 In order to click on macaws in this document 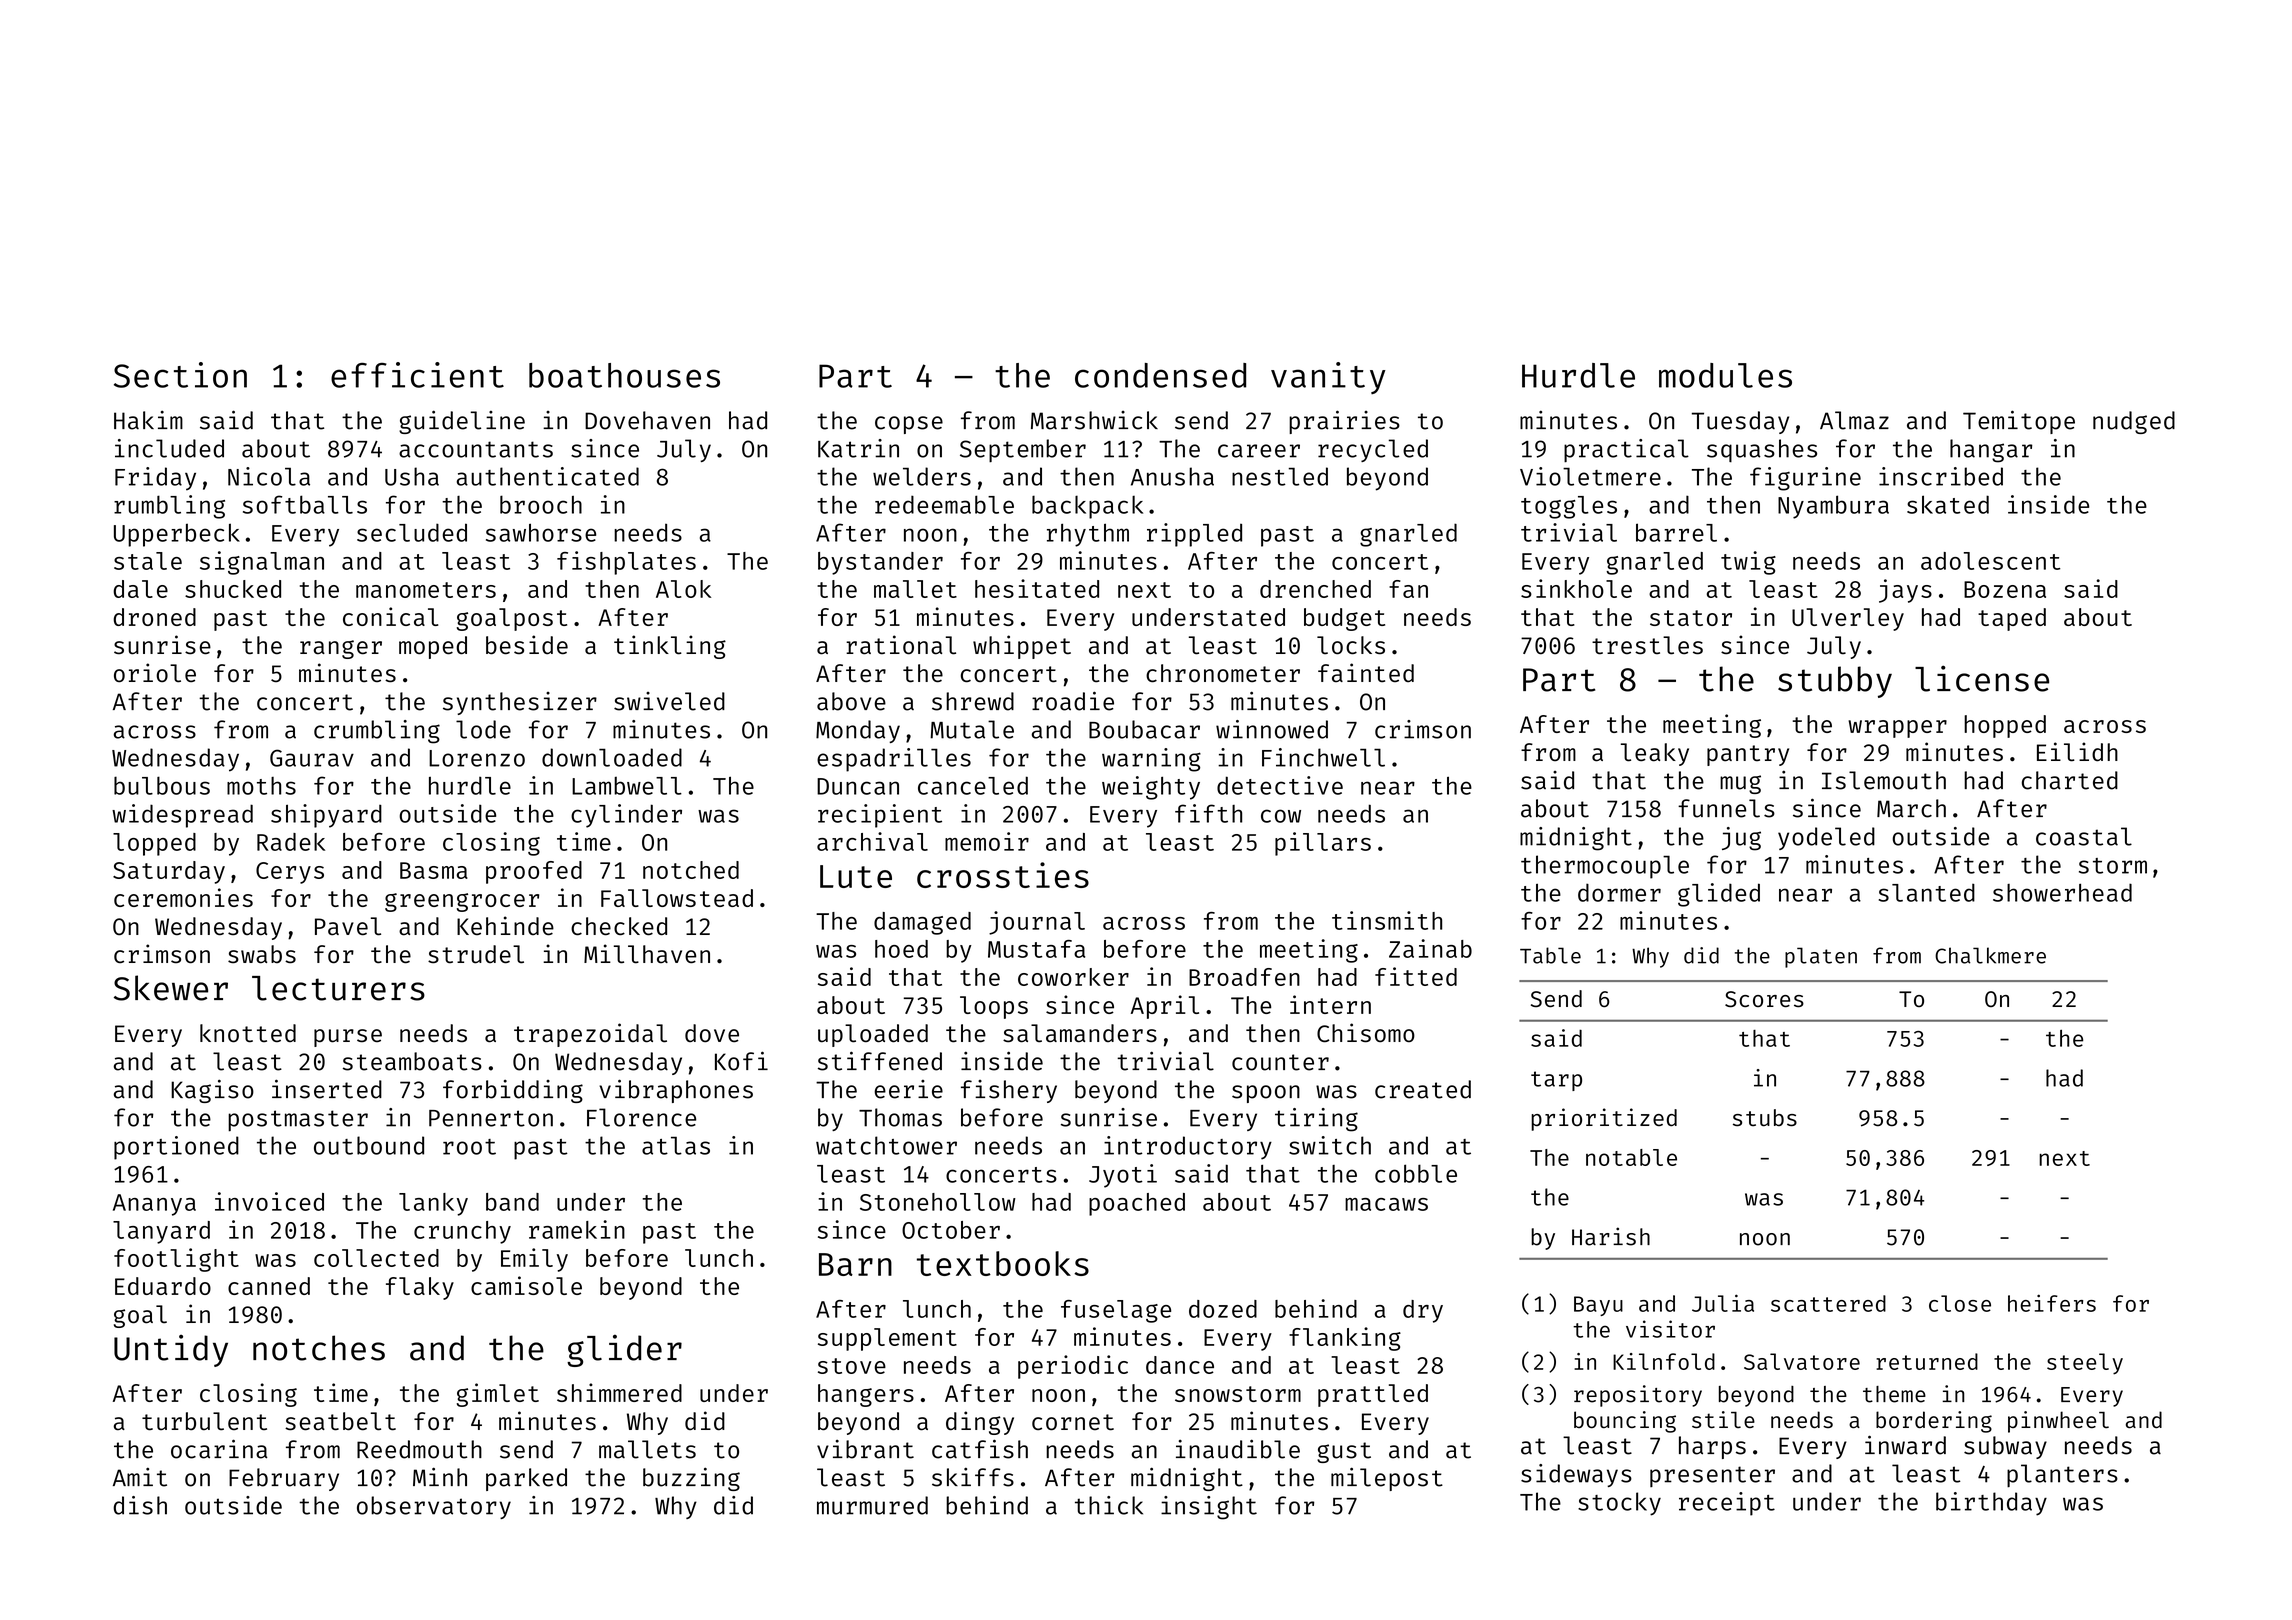, I will do `click(1386, 1204)`.
